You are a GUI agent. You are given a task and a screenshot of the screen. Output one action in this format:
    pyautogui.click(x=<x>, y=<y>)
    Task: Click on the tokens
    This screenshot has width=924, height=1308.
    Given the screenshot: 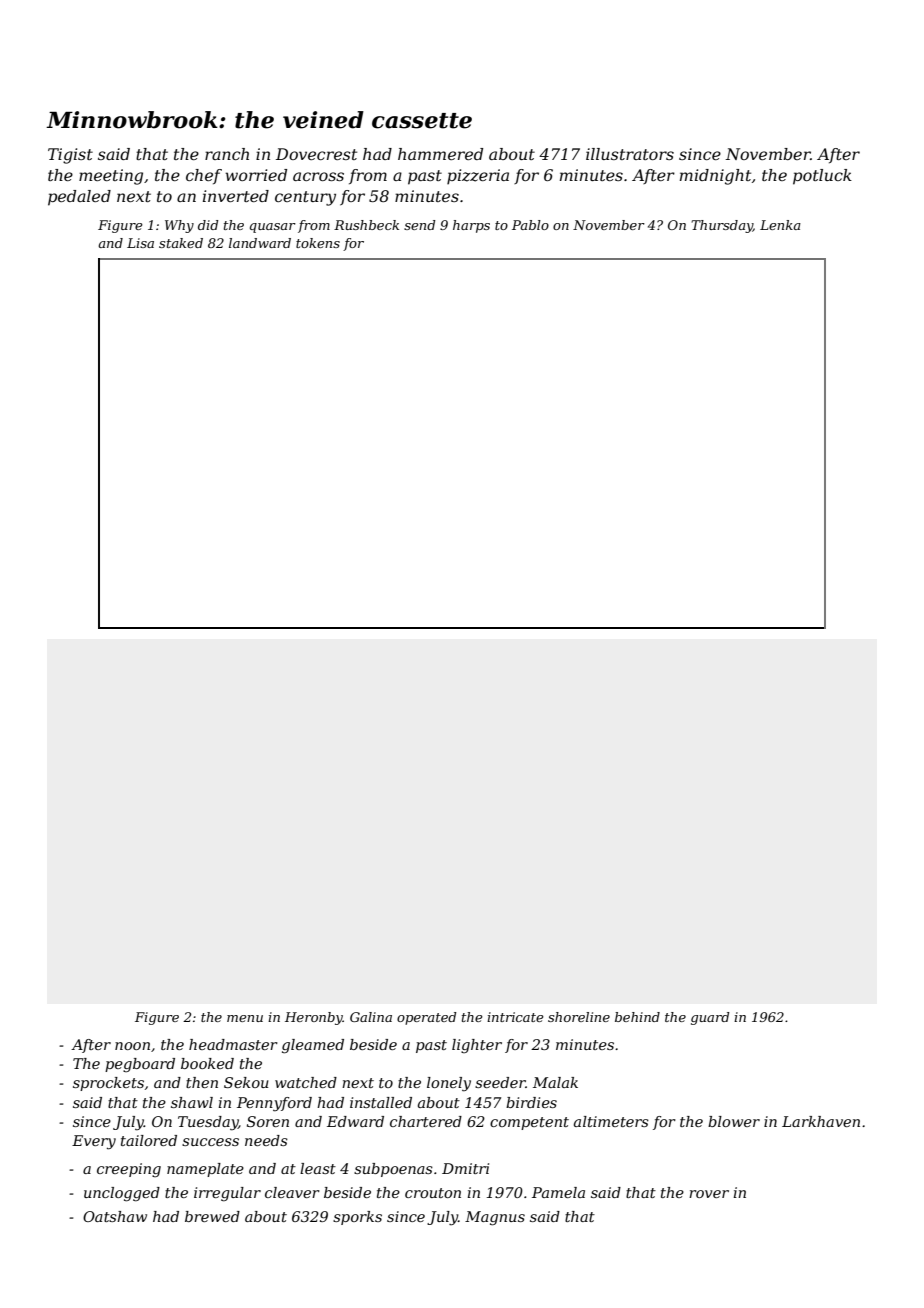 What is the action you would take?
    pyautogui.click(x=318, y=243)
